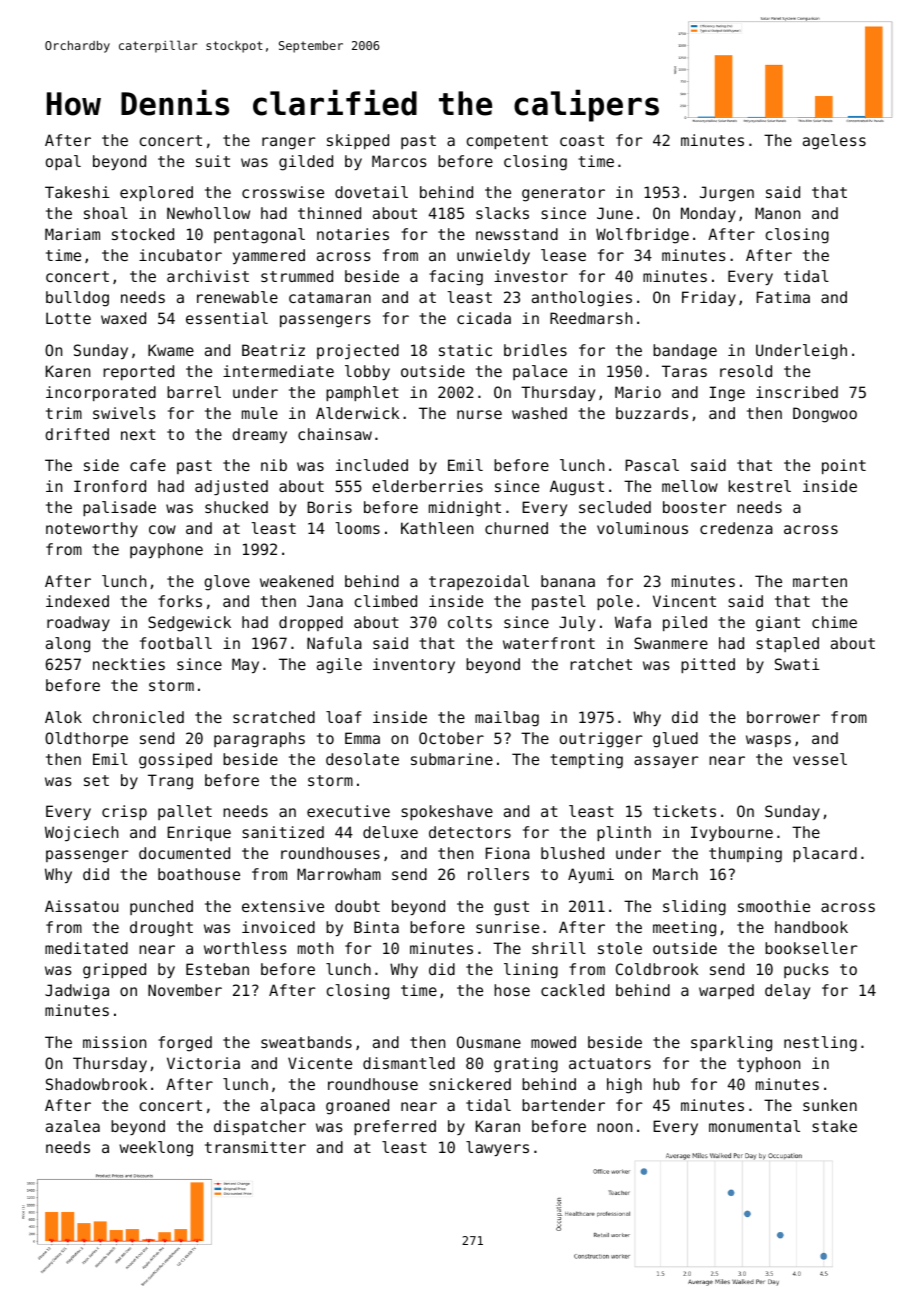 The width and height of the screenshot is (924, 1308). Describe the element at coordinates (358, 413) in the screenshot. I see `Alderwick` at that location.
